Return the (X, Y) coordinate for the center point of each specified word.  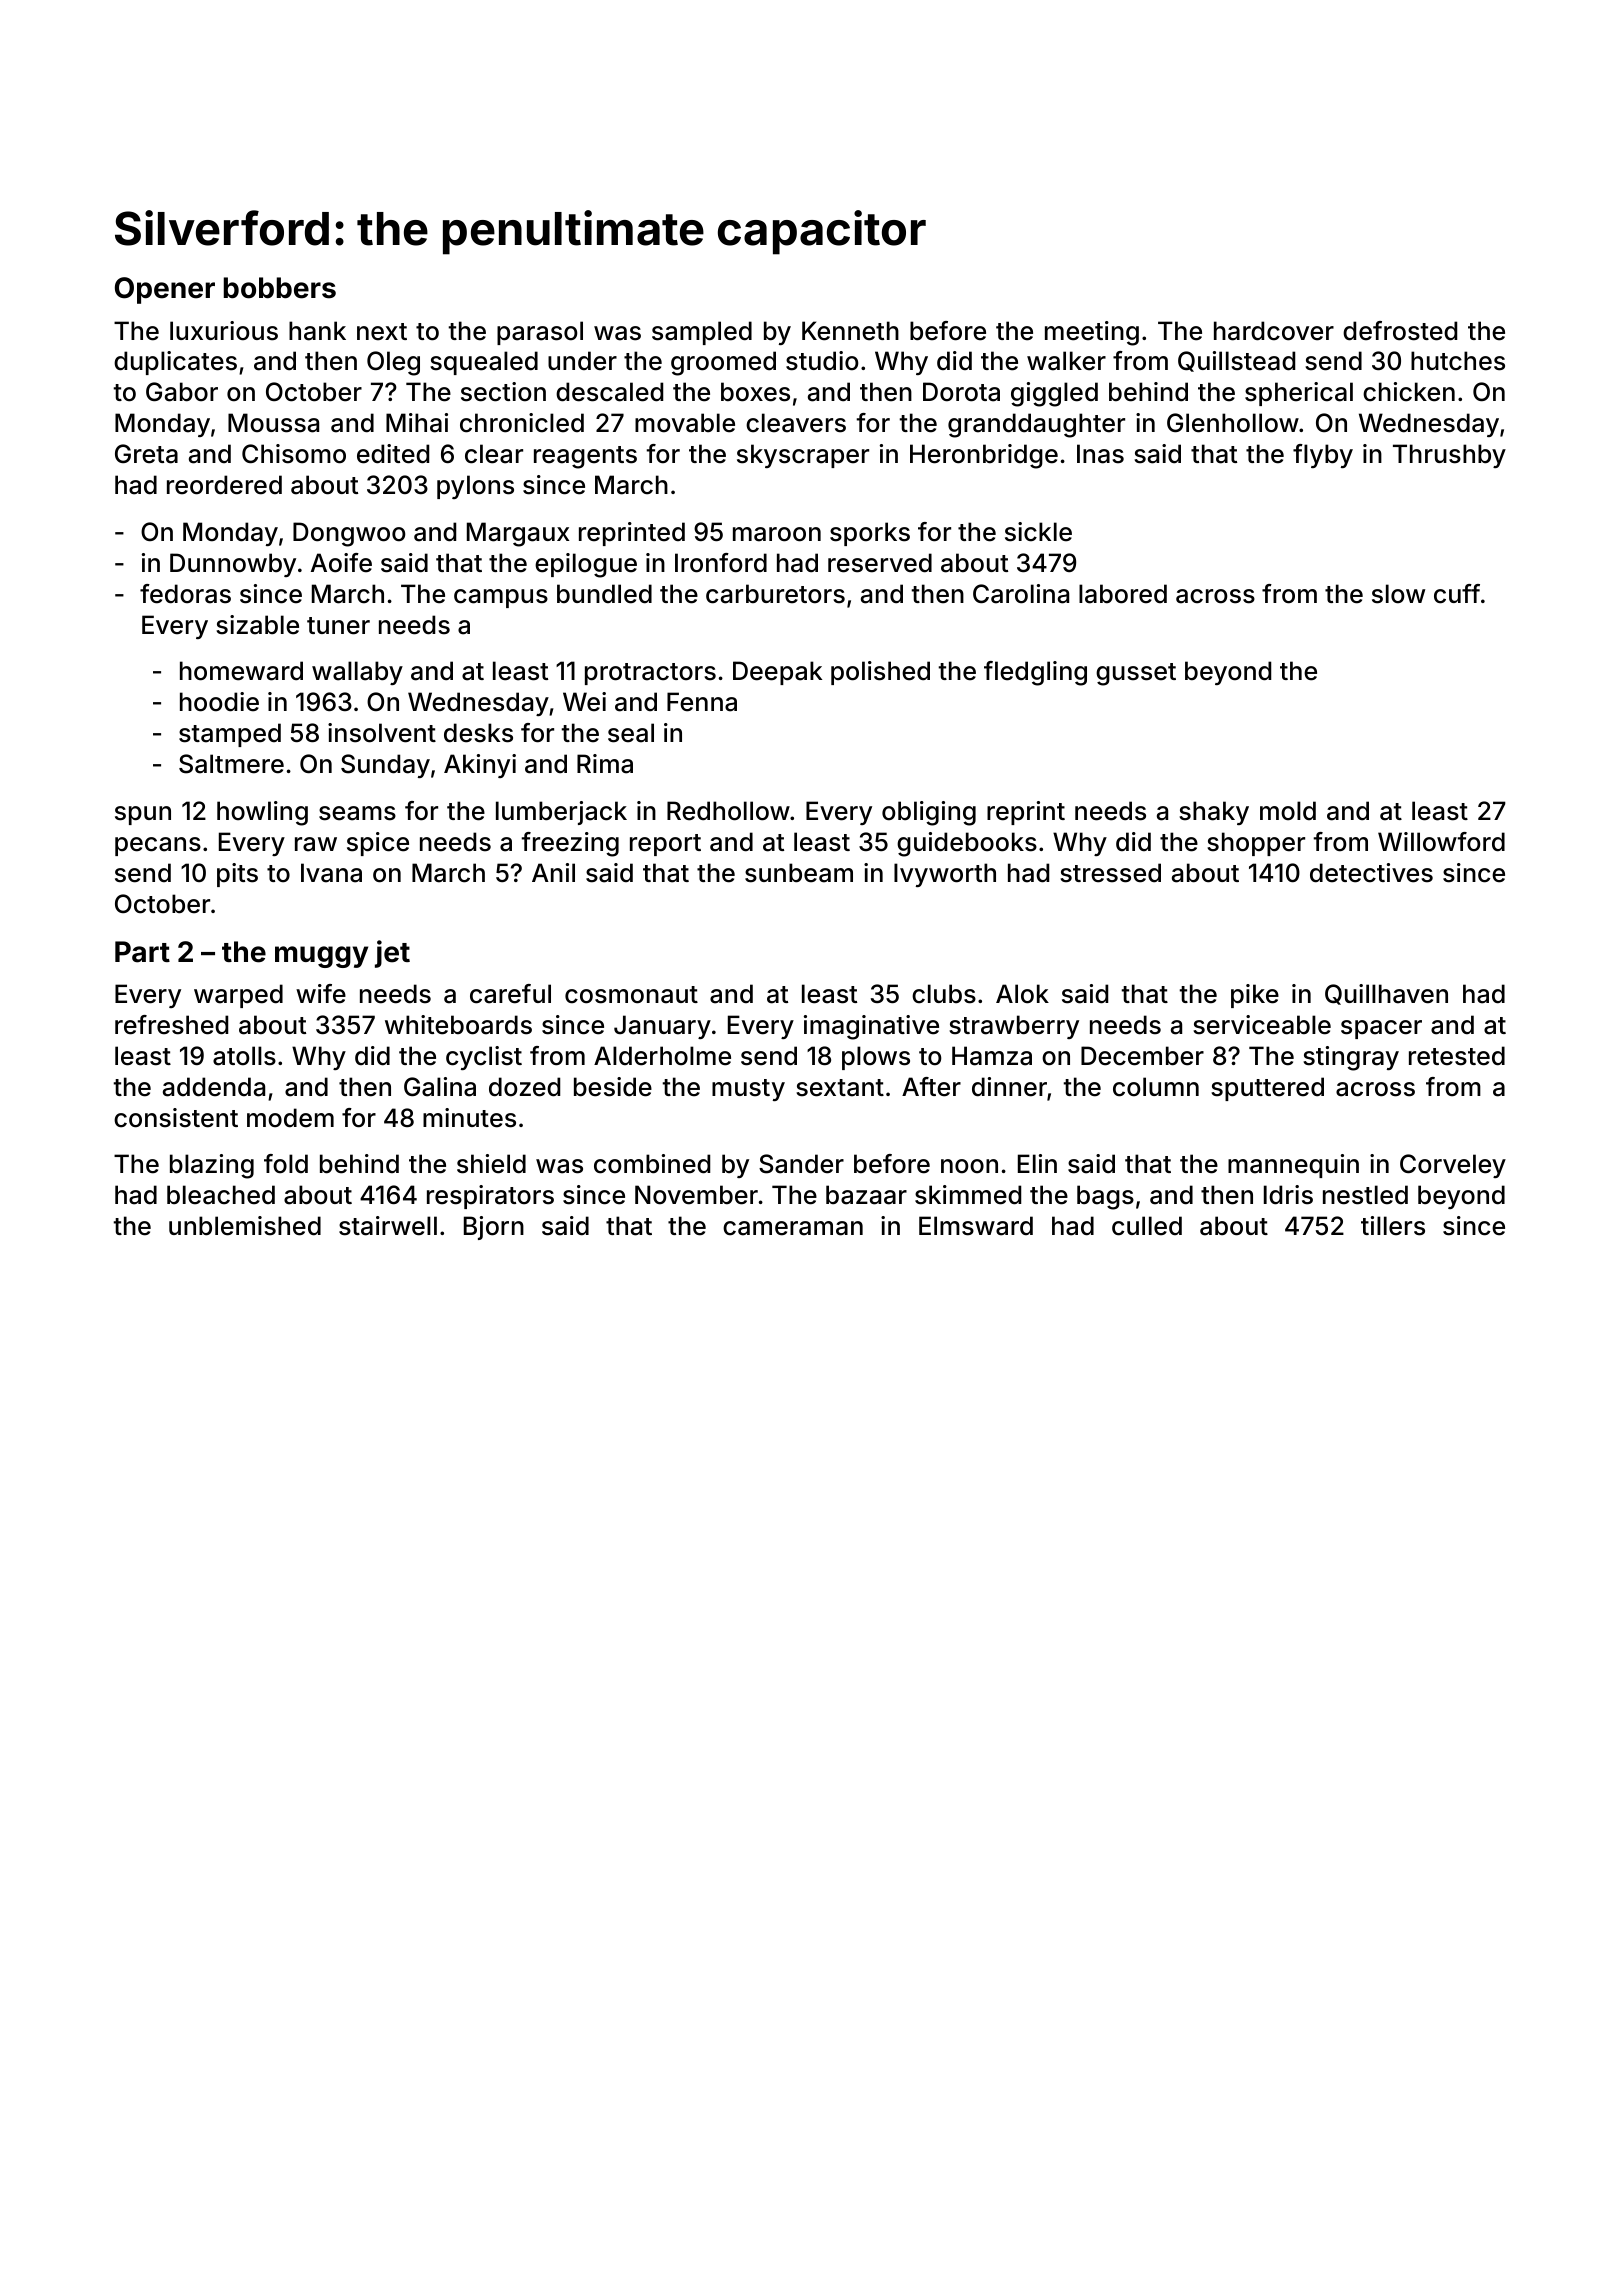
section (503, 392)
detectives (1371, 873)
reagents (585, 457)
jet (392, 954)
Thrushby (1449, 456)
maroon (777, 534)
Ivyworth (945, 875)
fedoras (185, 594)
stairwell (388, 1226)
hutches (1458, 361)
